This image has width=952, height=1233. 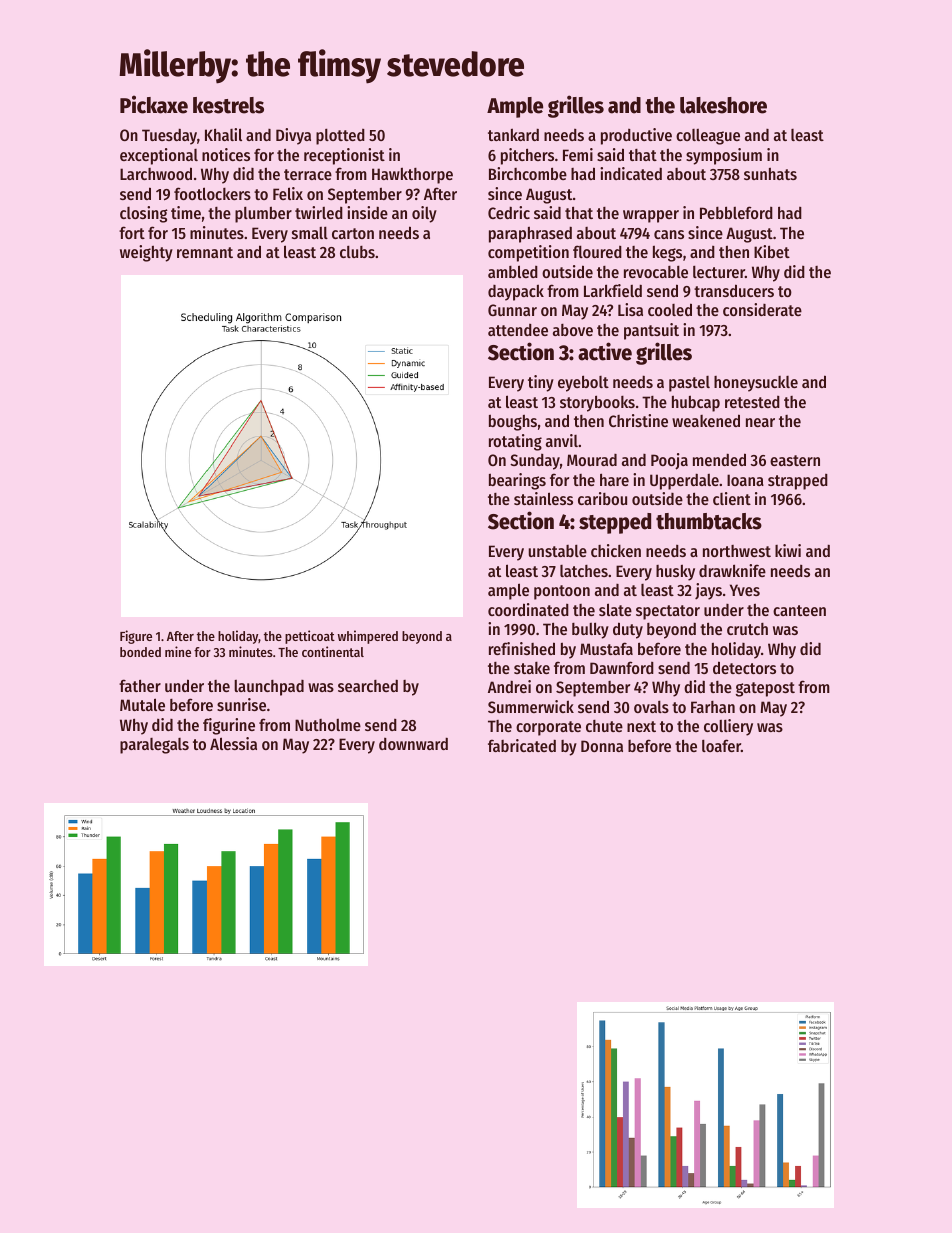 I want to click on stepped, so click(x=615, y=523).
